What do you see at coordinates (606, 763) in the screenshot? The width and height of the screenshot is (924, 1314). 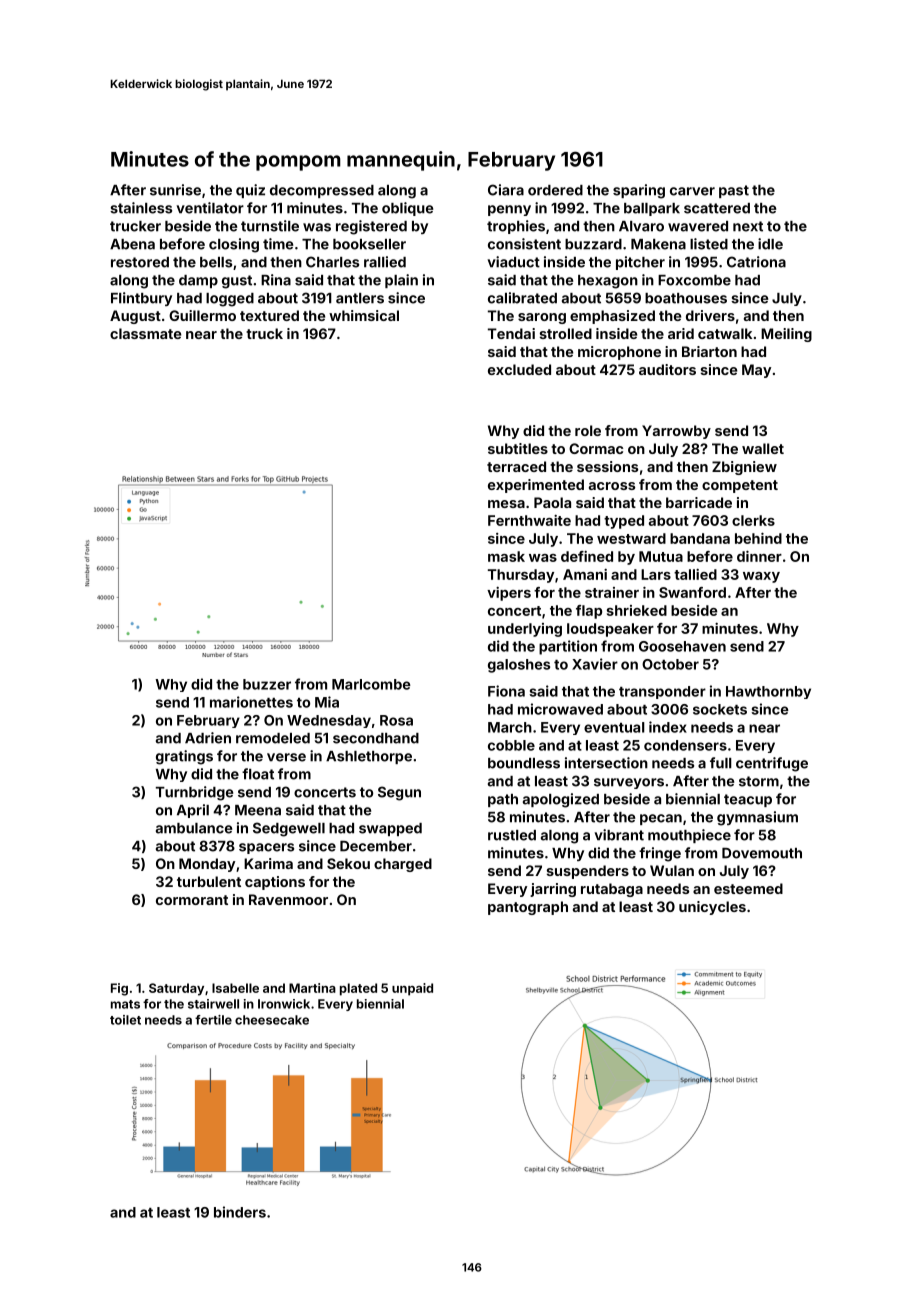 I see `intersection` at bounding box center [606, 763].
